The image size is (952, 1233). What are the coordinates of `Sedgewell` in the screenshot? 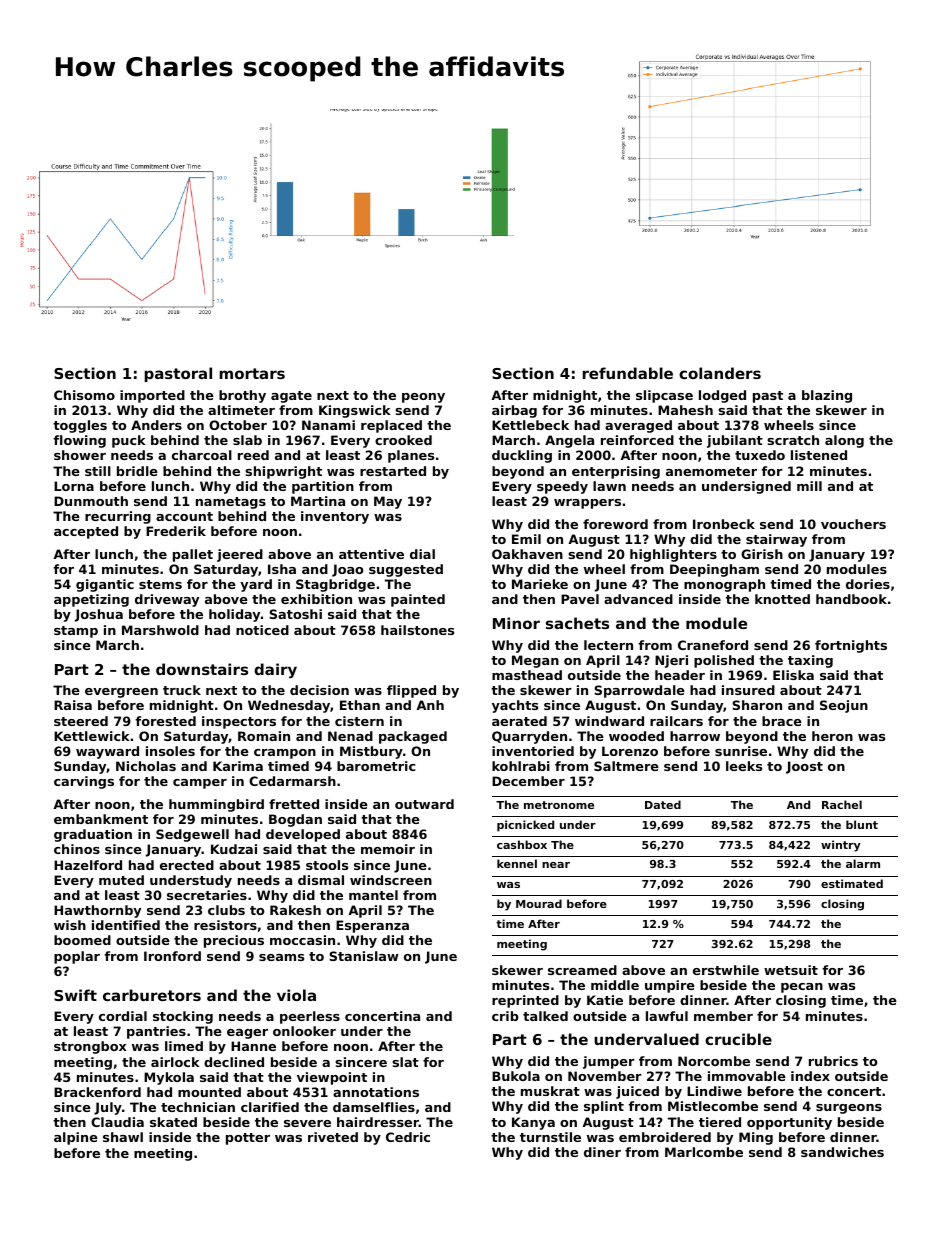 It's located at (192, 835).
